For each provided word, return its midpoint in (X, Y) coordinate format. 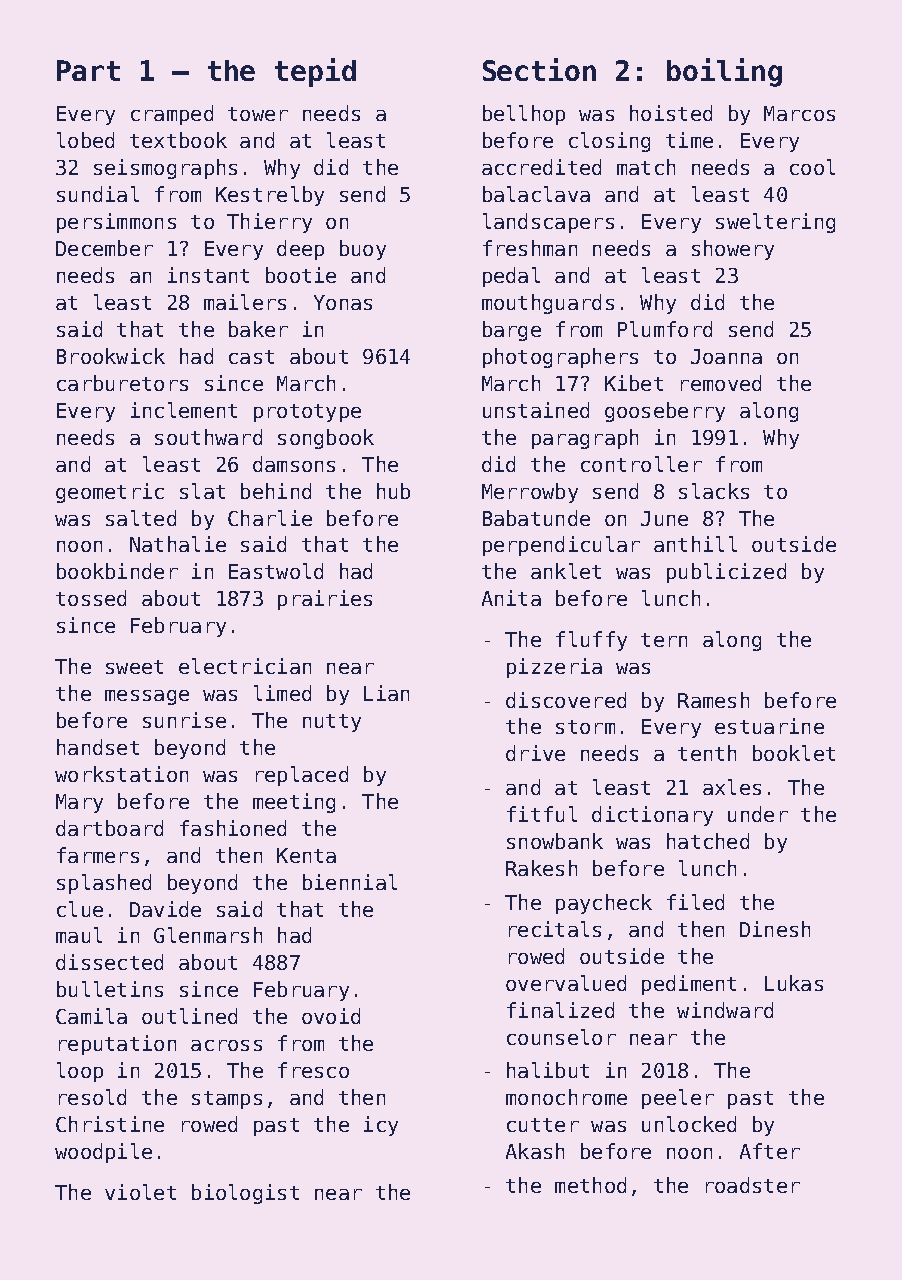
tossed (91, 598)
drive (535, 753)
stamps (227, 1100)
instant (208, 275)
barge (512, 331)
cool (812, 167)
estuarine (769, 726)
